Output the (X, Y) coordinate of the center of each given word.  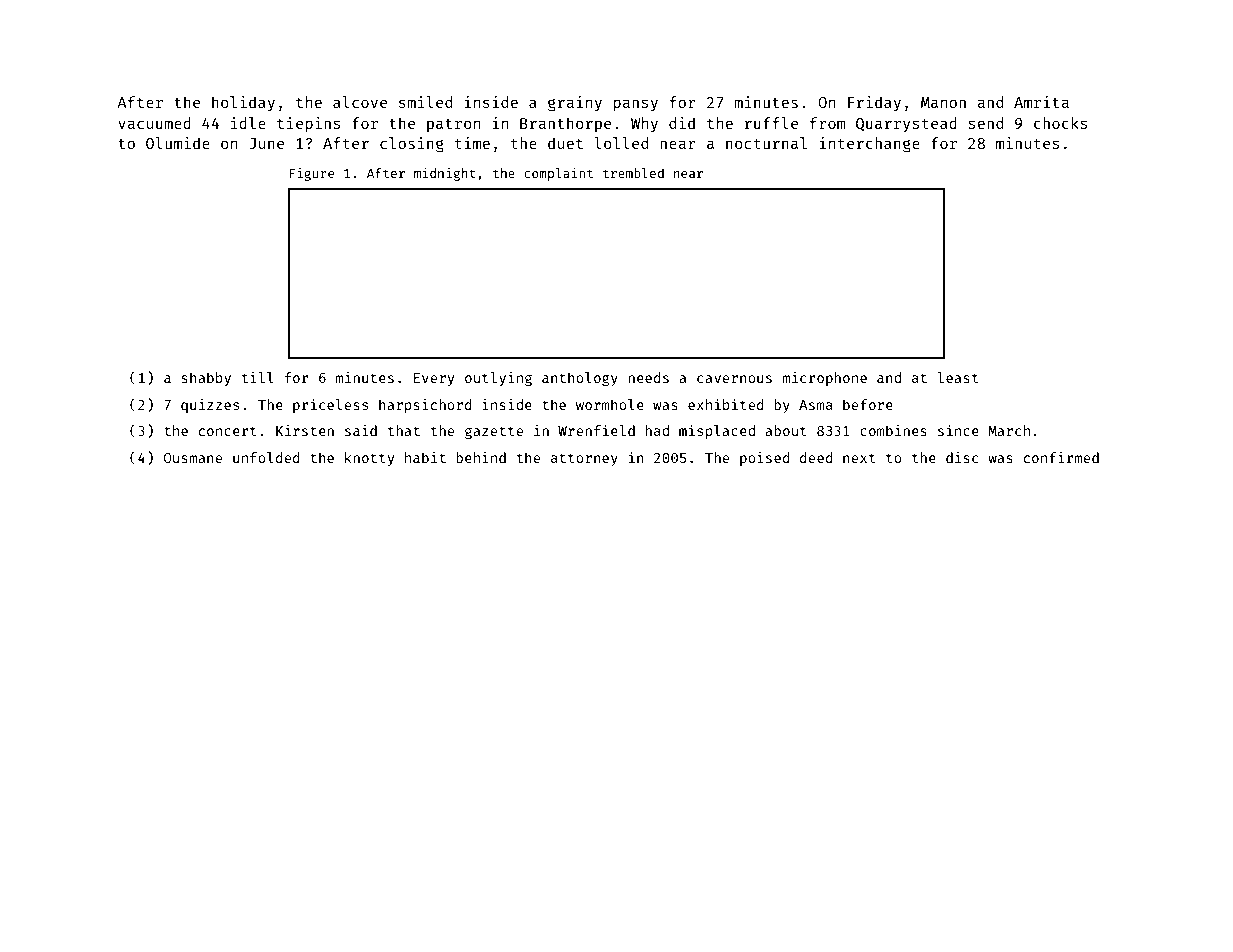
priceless (330, 406)
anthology (580, 379)
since (958, 430)
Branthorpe (565, 124)
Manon (943, 102)
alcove (360, 102)
